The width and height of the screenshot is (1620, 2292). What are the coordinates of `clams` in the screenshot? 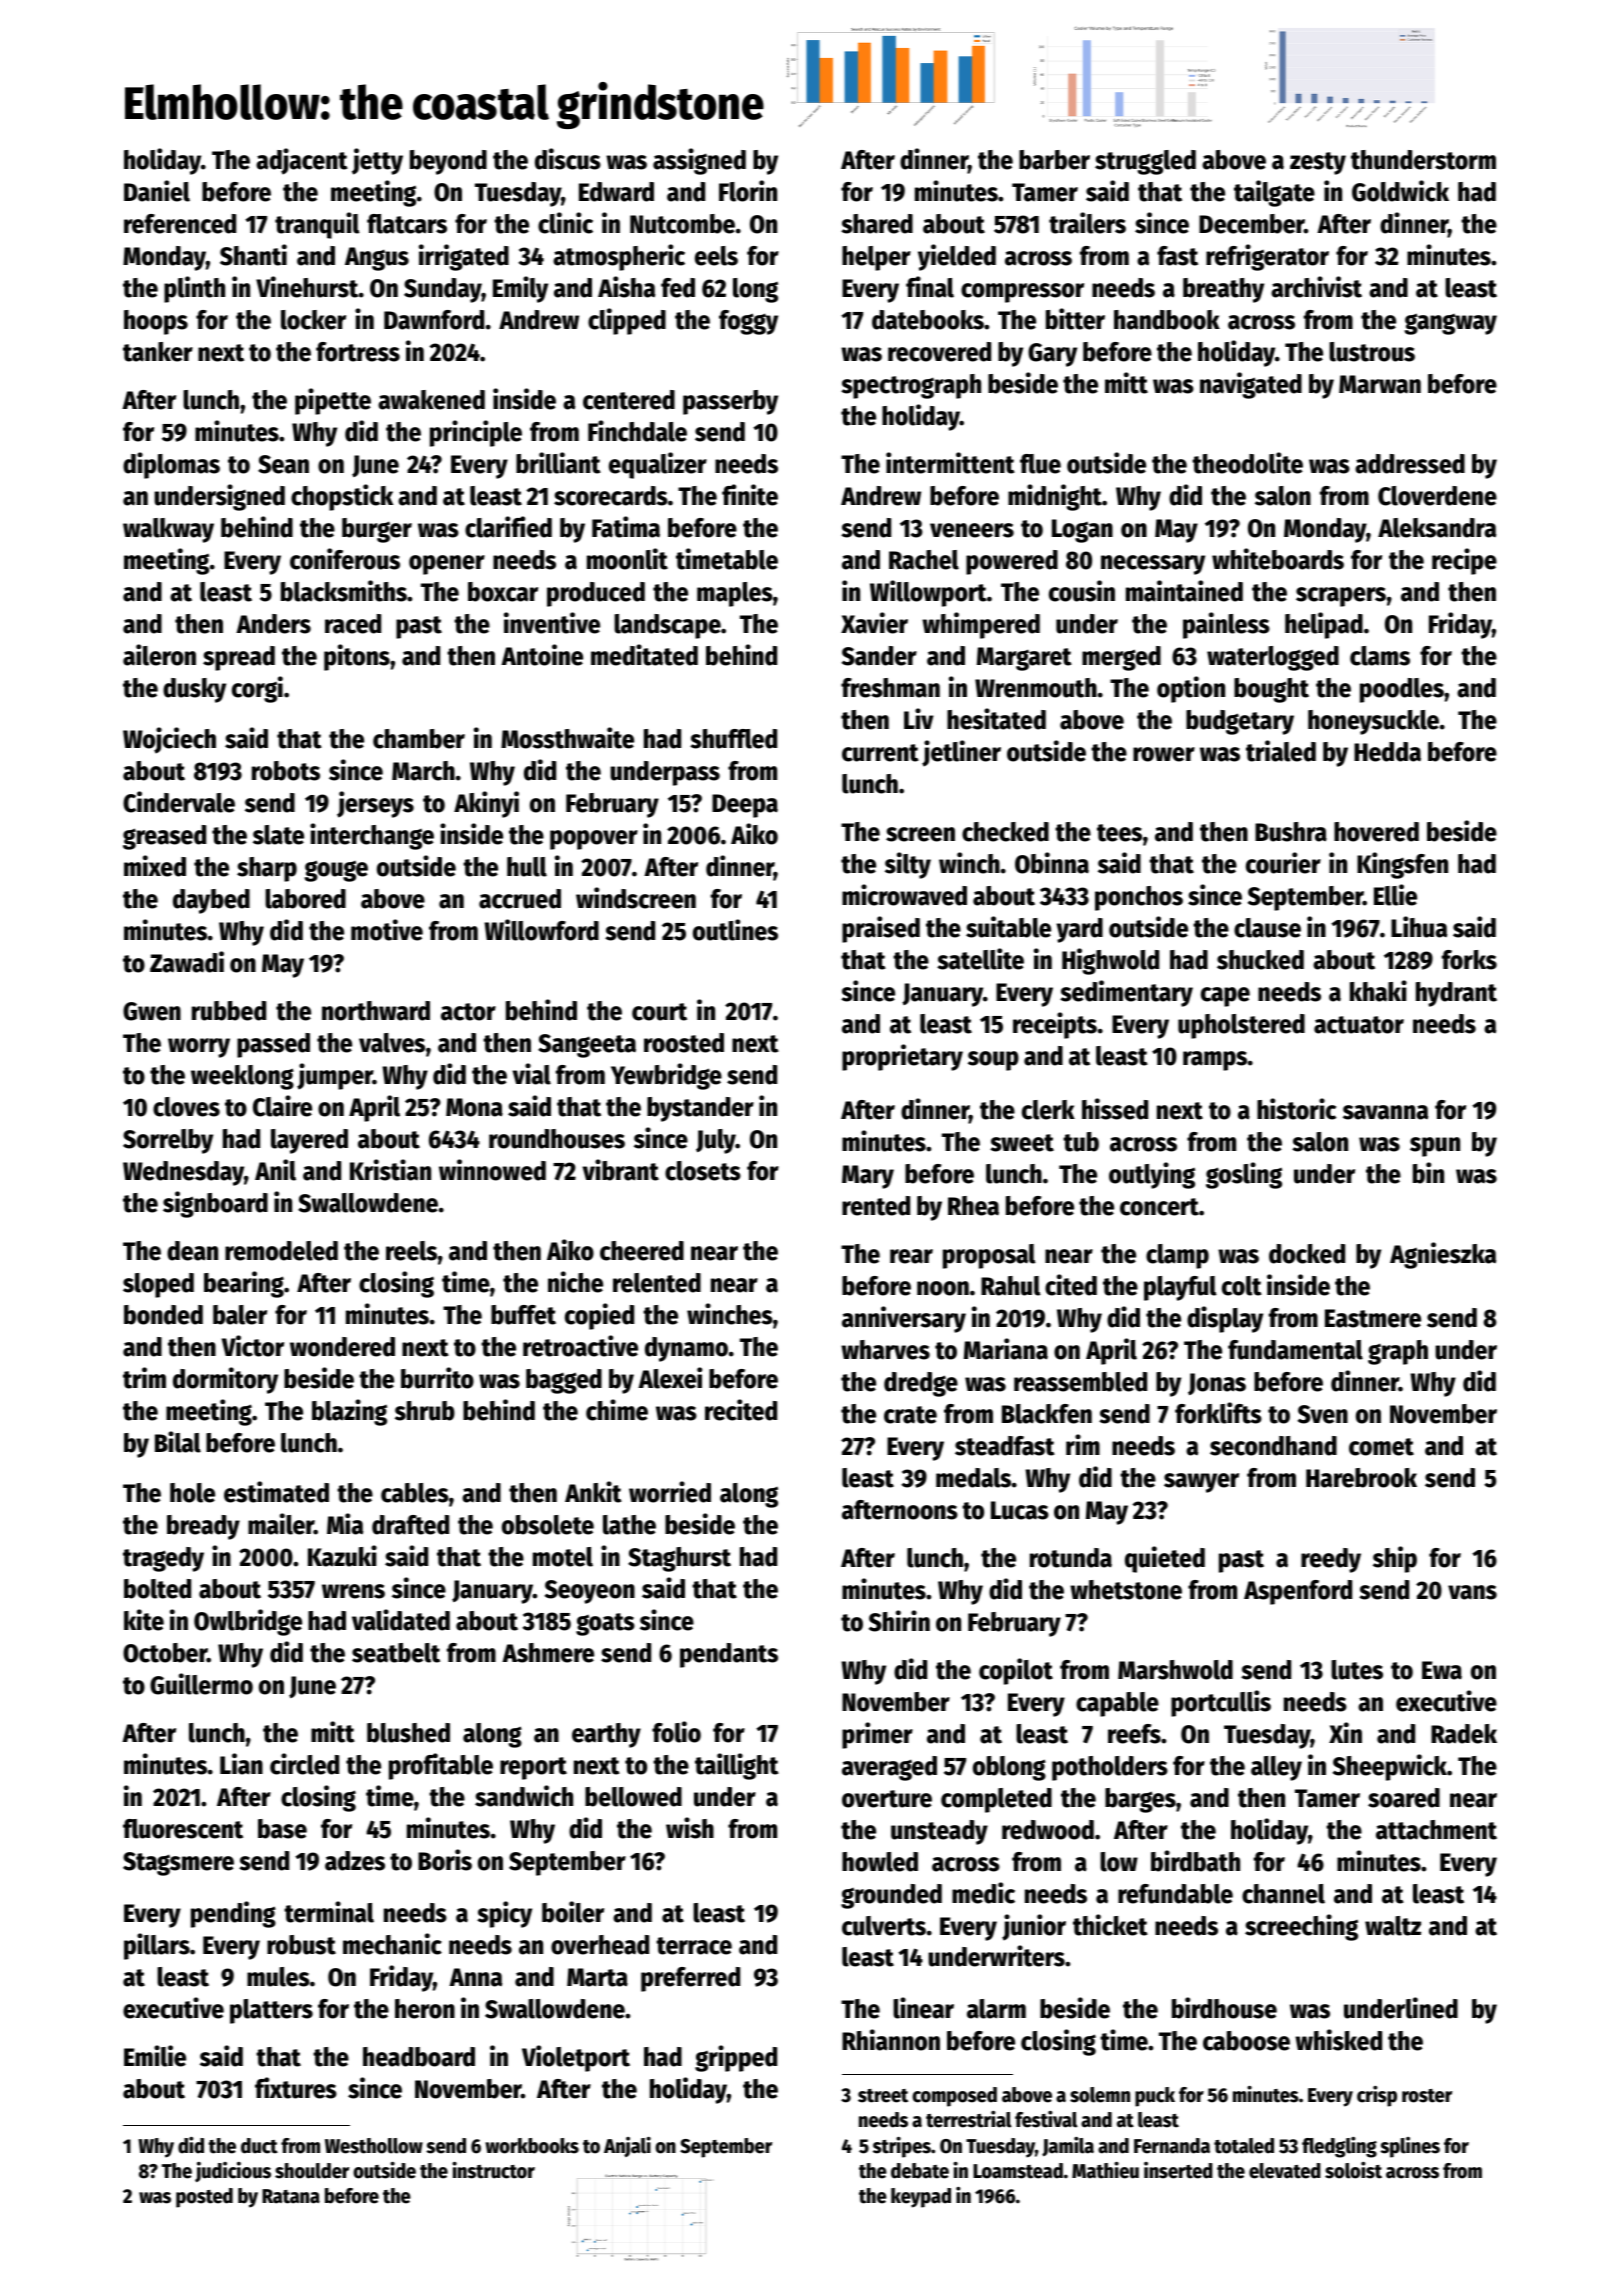 It's located at (1380, 656).
